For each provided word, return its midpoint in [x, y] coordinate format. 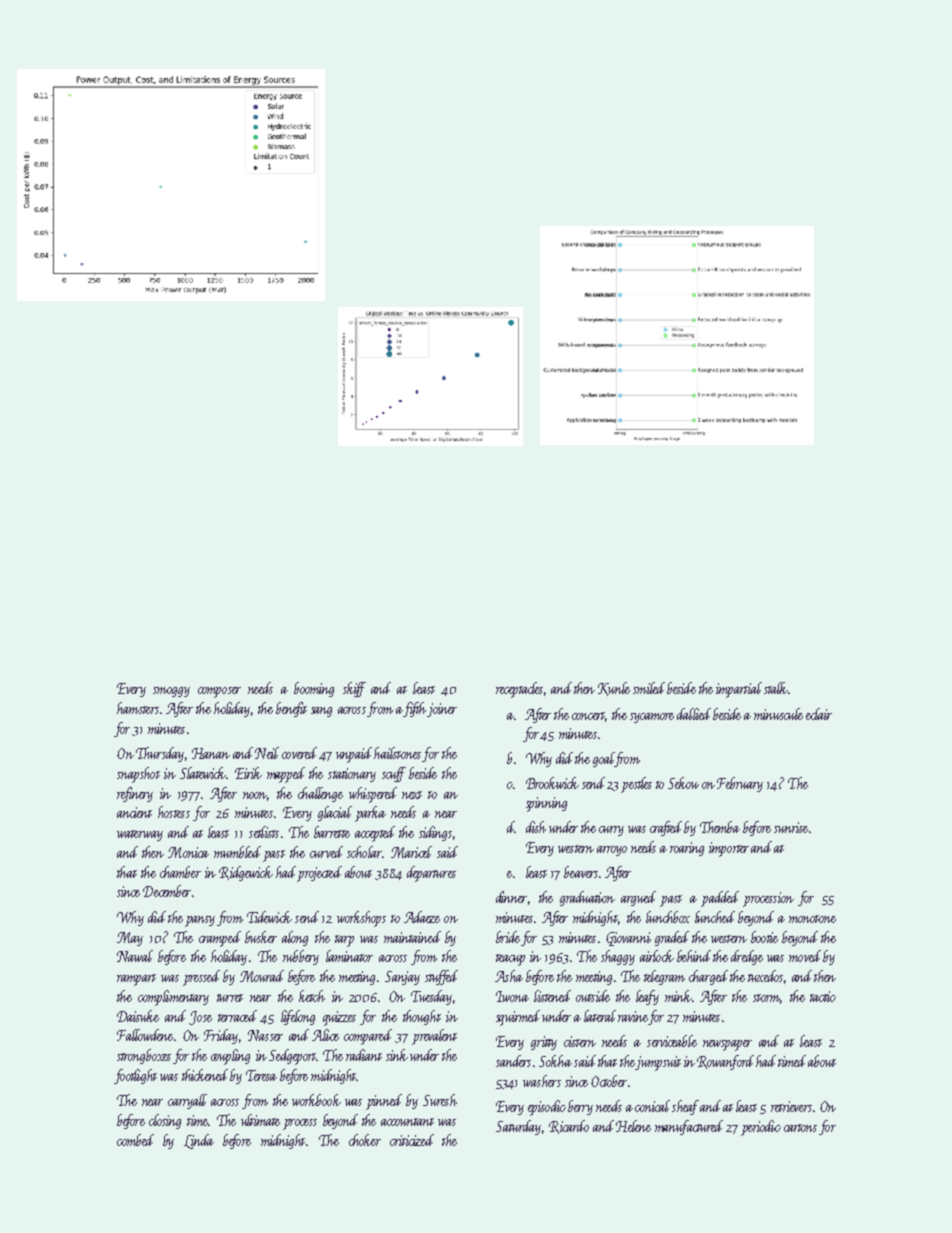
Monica [188, 852]
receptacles [520, 690]
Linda [199, 1141]
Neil [267, 753]
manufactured [689, 1127]
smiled [649, 688]
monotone [812, 919]
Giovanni [628, 939]
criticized [412, 1140]
